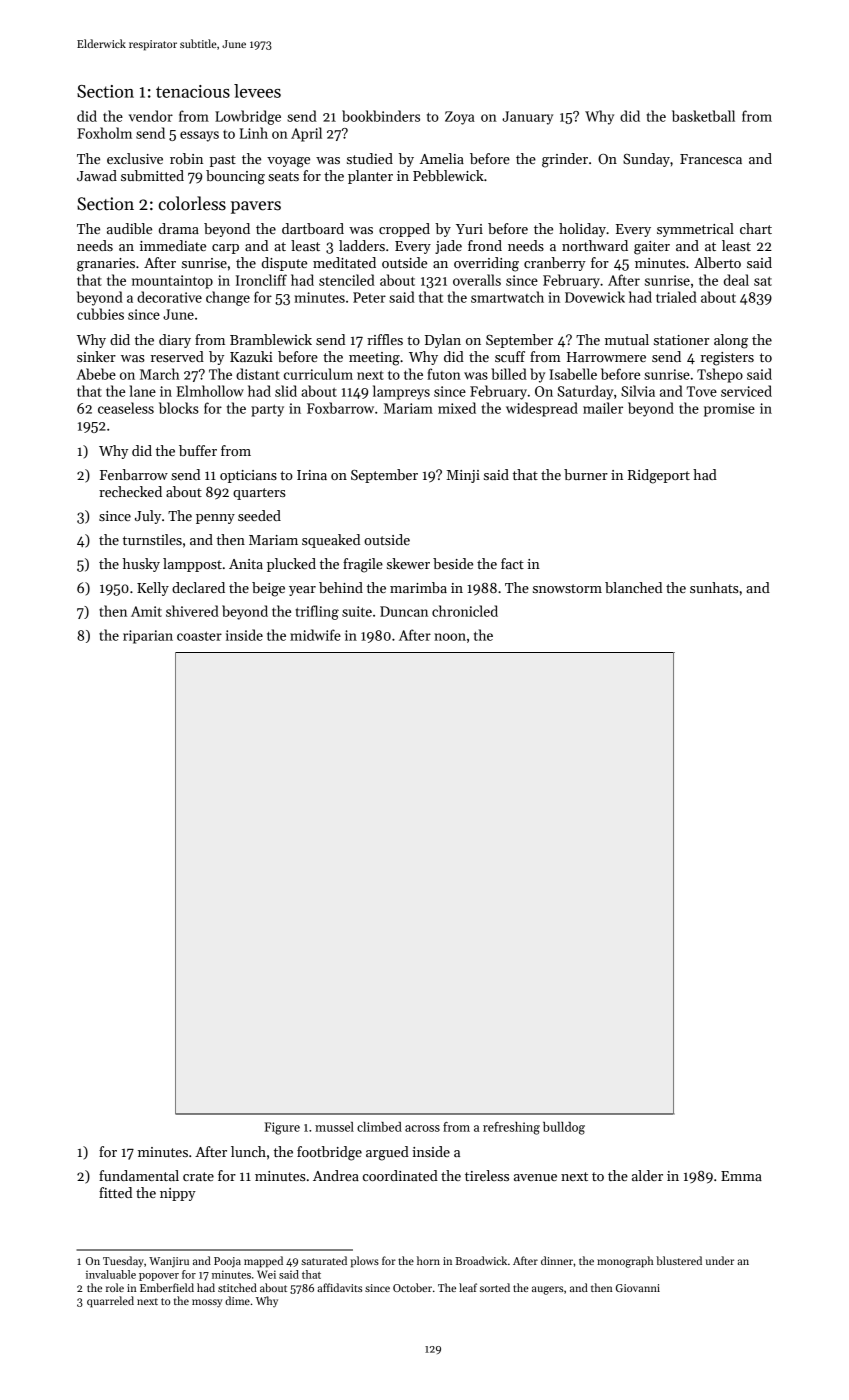  What do you see at coordinates (582, 230) in the page?
I see `holiday` at bounding box center [582, 230].
